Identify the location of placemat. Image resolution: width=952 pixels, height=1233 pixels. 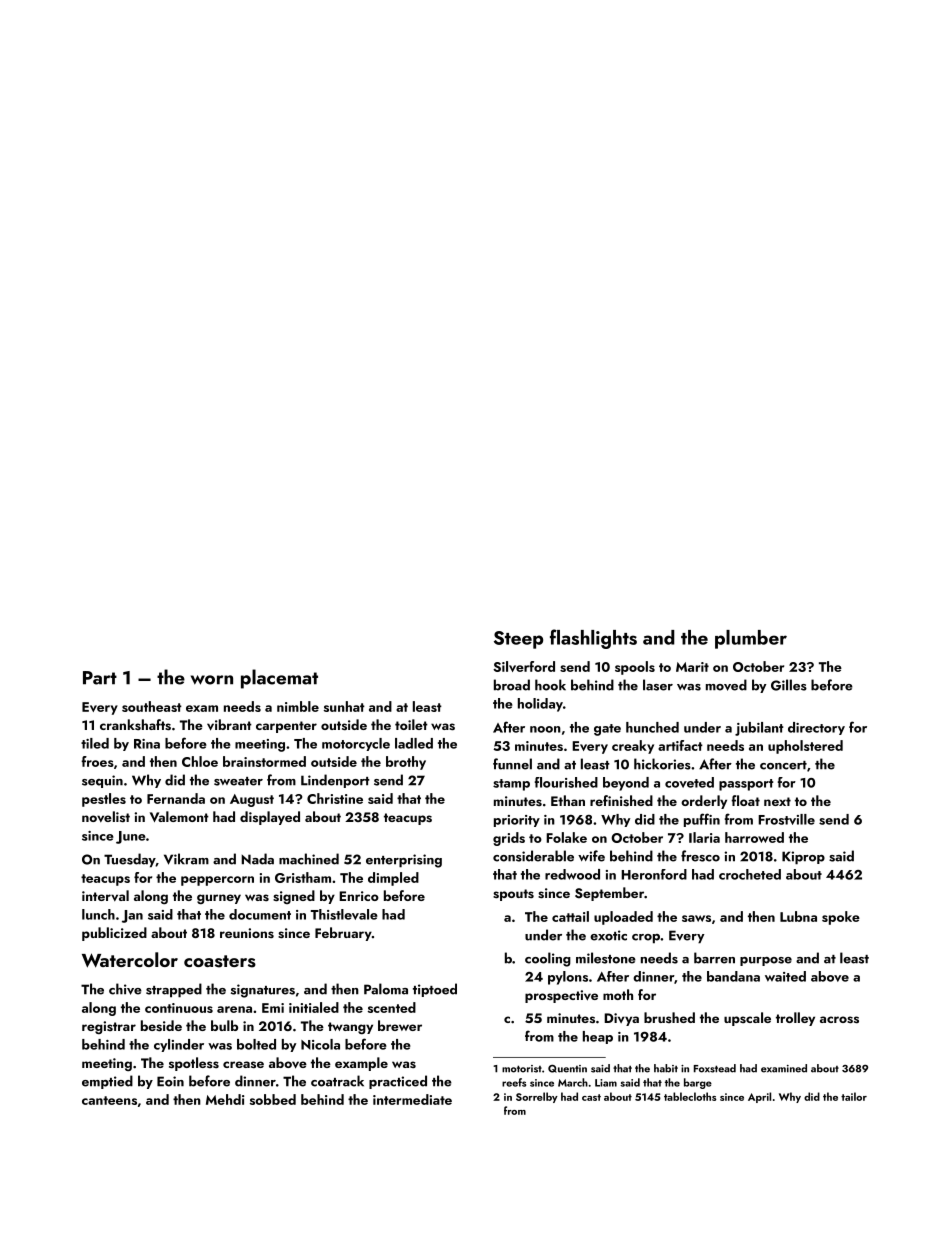
(279, 679).
